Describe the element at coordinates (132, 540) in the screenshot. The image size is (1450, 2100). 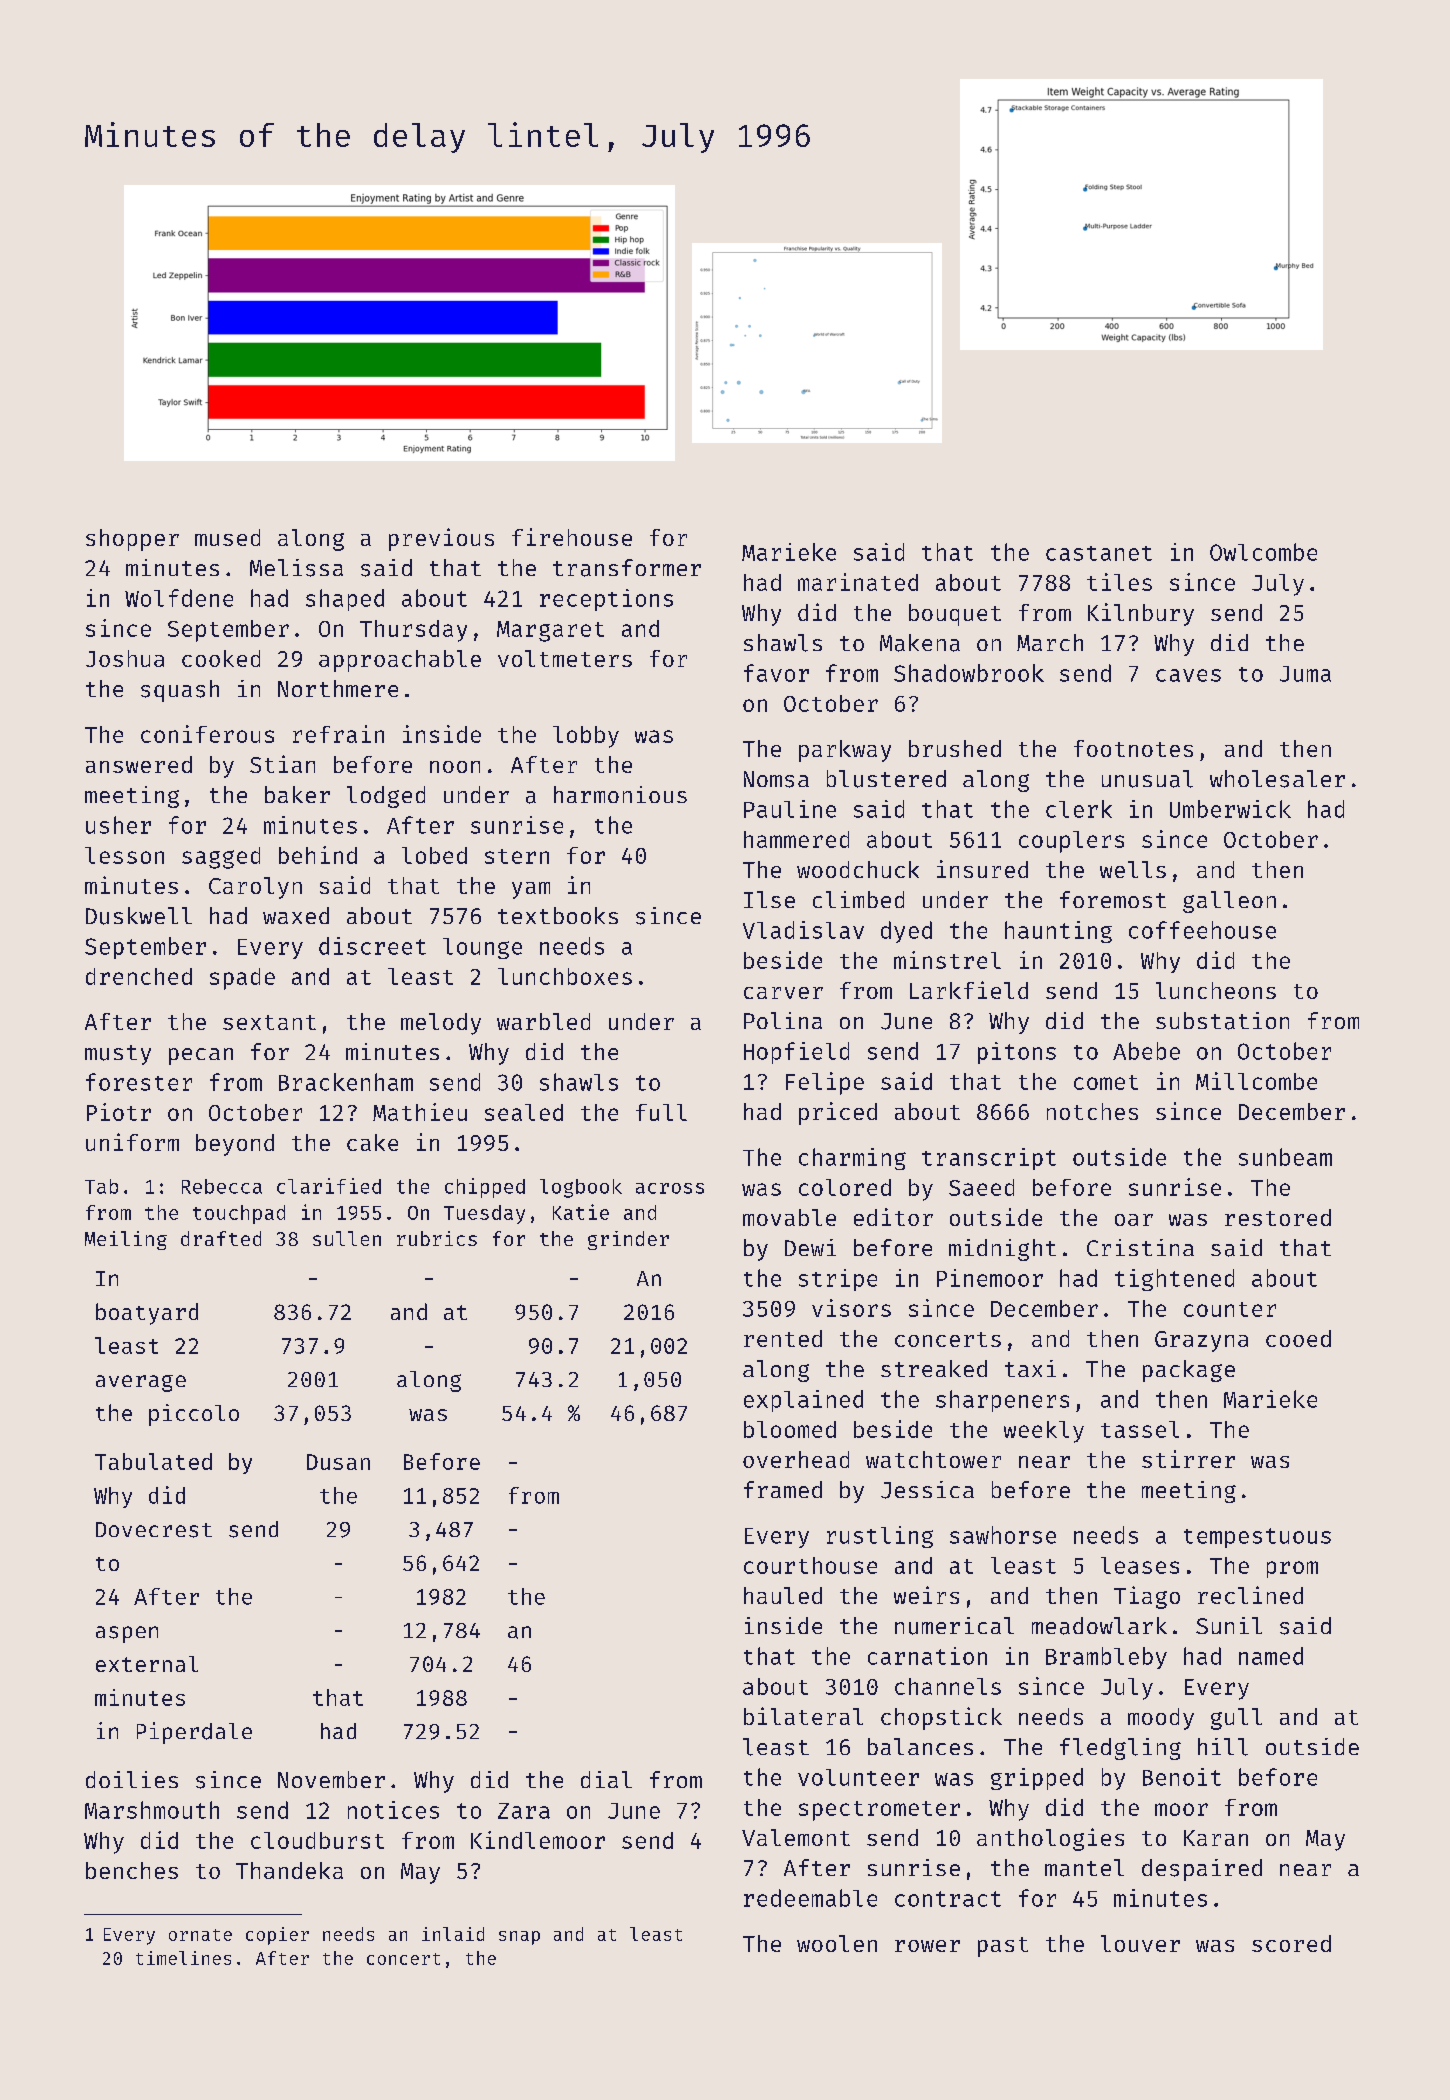
I see `shopper` at that location.
